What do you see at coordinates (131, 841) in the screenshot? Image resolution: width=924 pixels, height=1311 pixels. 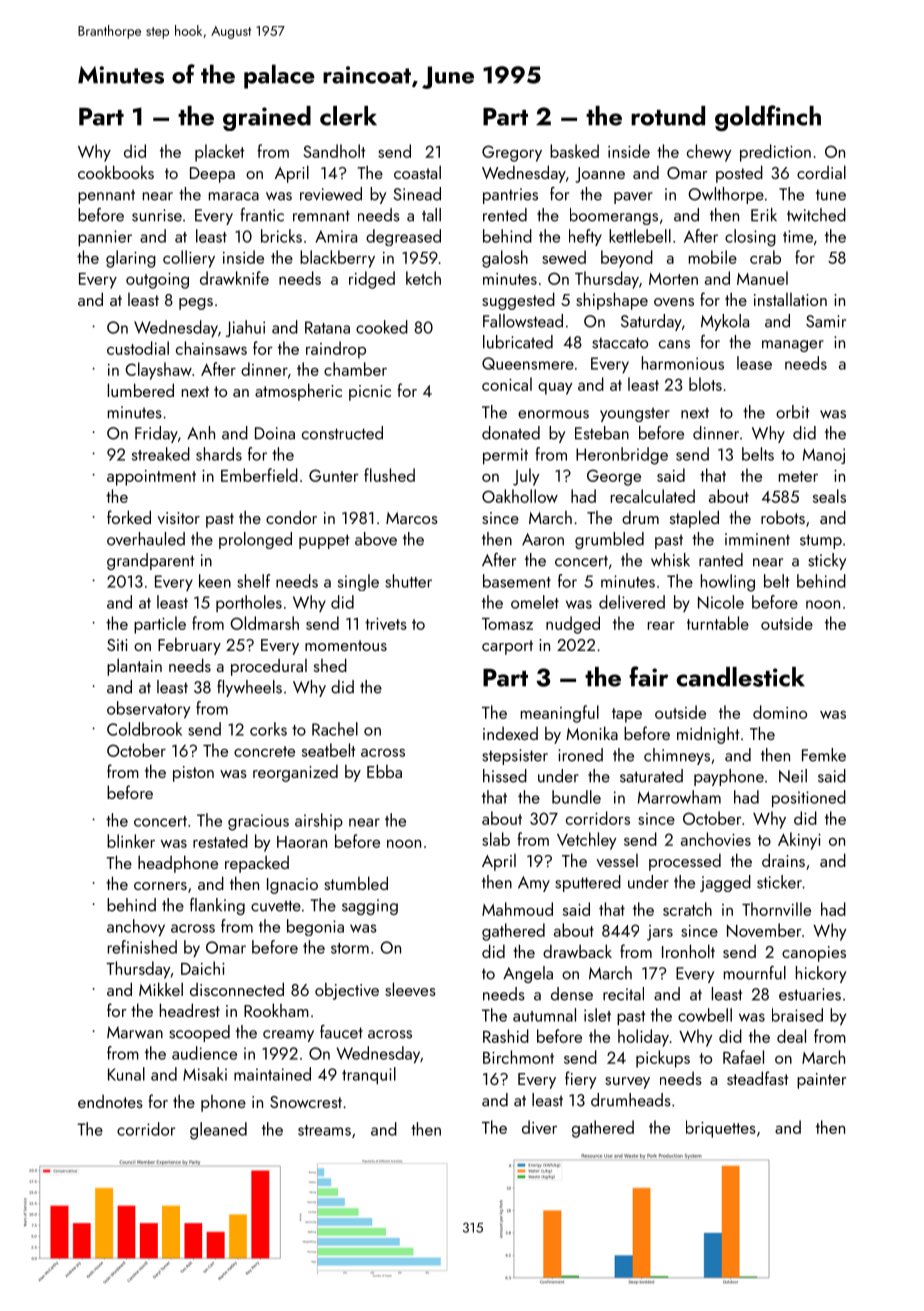 I see `blinker` at bounding box center [131, 841].
